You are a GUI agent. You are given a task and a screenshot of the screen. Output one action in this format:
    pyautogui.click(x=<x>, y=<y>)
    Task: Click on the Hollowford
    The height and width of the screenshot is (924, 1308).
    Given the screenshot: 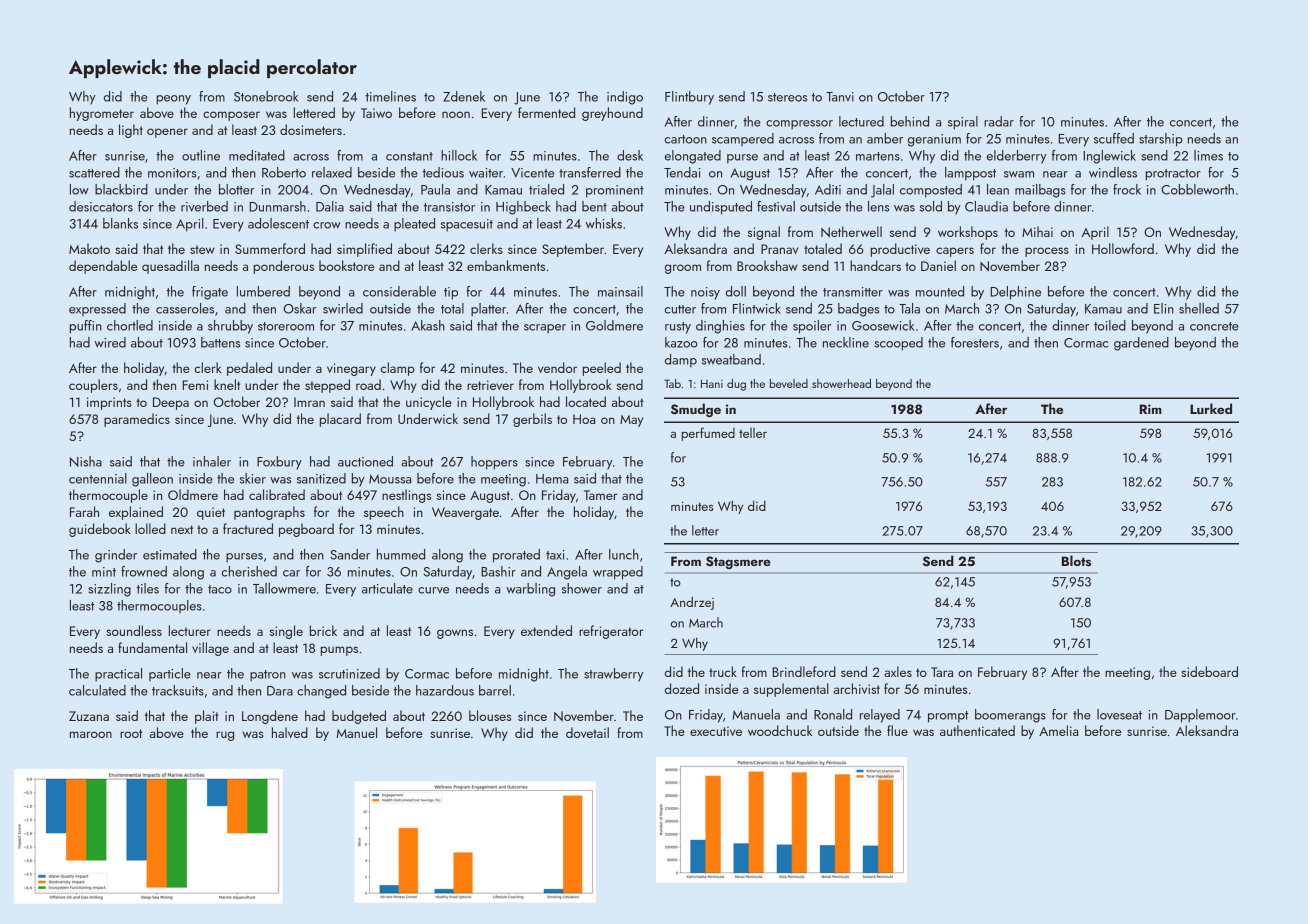 What is the action you would take?
    pyautogui.click(x=1123, y=248)
